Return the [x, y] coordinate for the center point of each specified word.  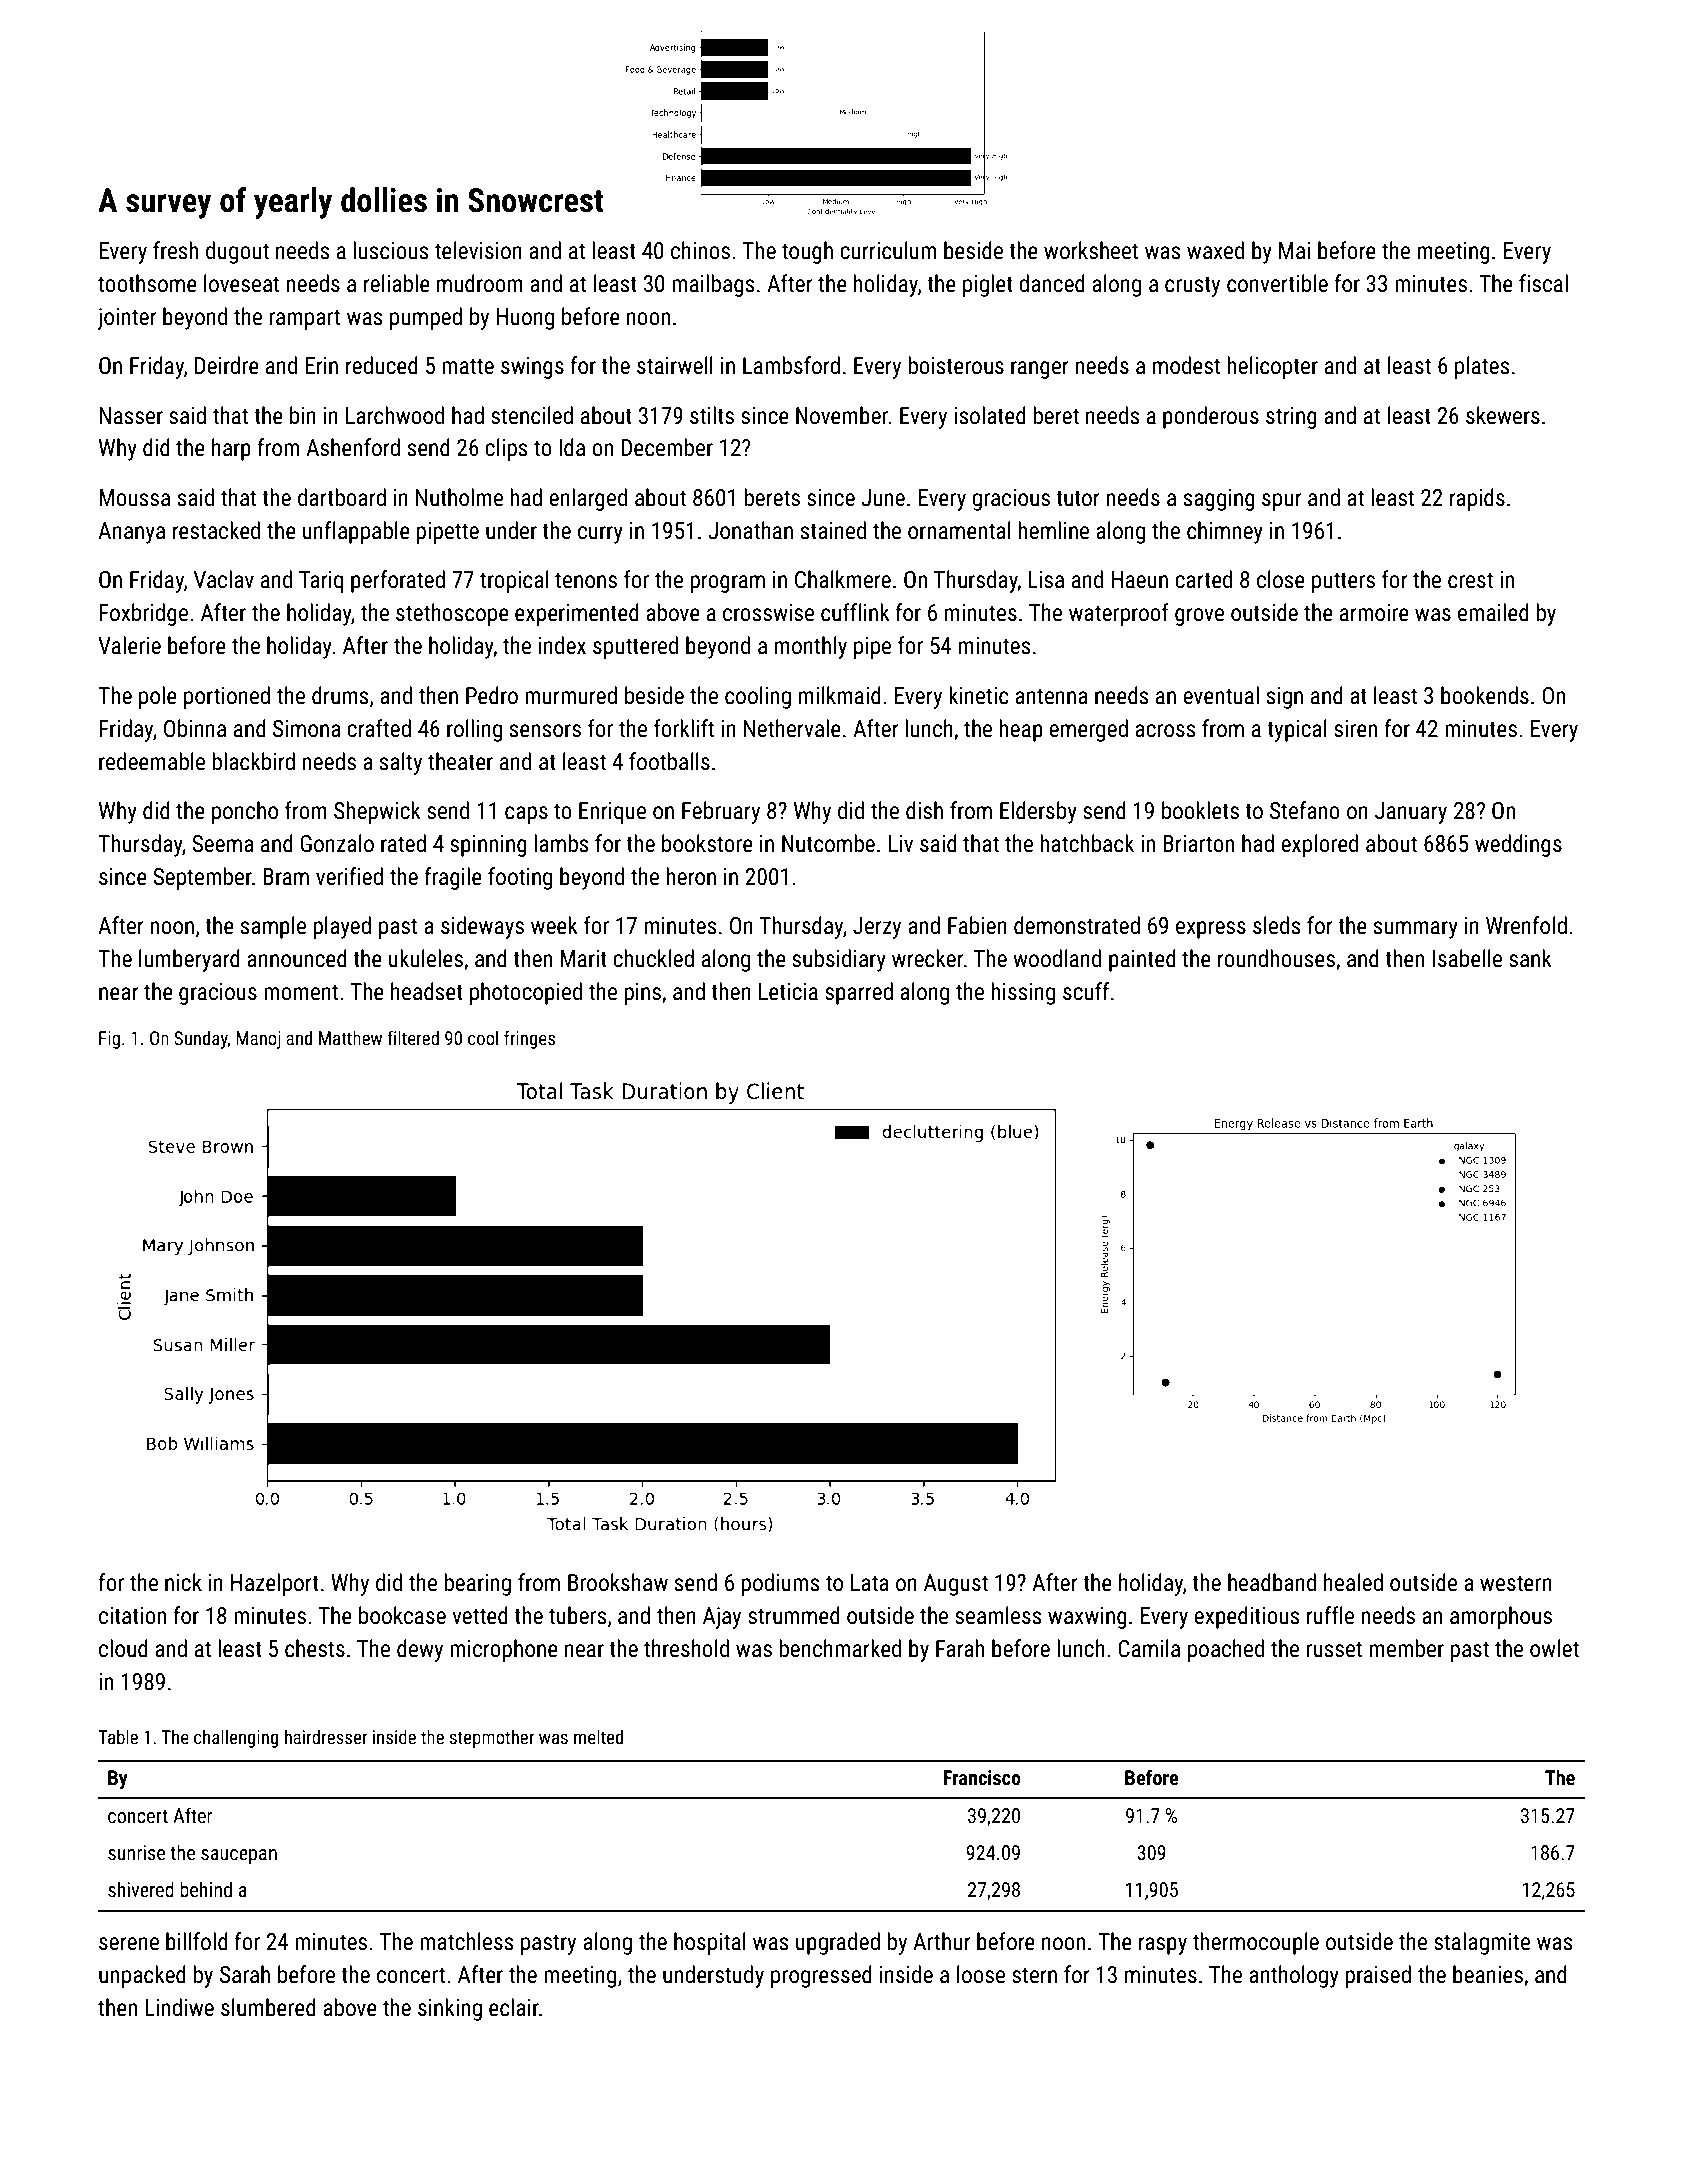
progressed [821, 1976]
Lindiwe [179, 2007]
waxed [1215, 250]
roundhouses [1276, 958]
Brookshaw [618, 1582]
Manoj [258, 1040]
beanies [1488, 1974]
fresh [175, 250]
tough [807, 252]
